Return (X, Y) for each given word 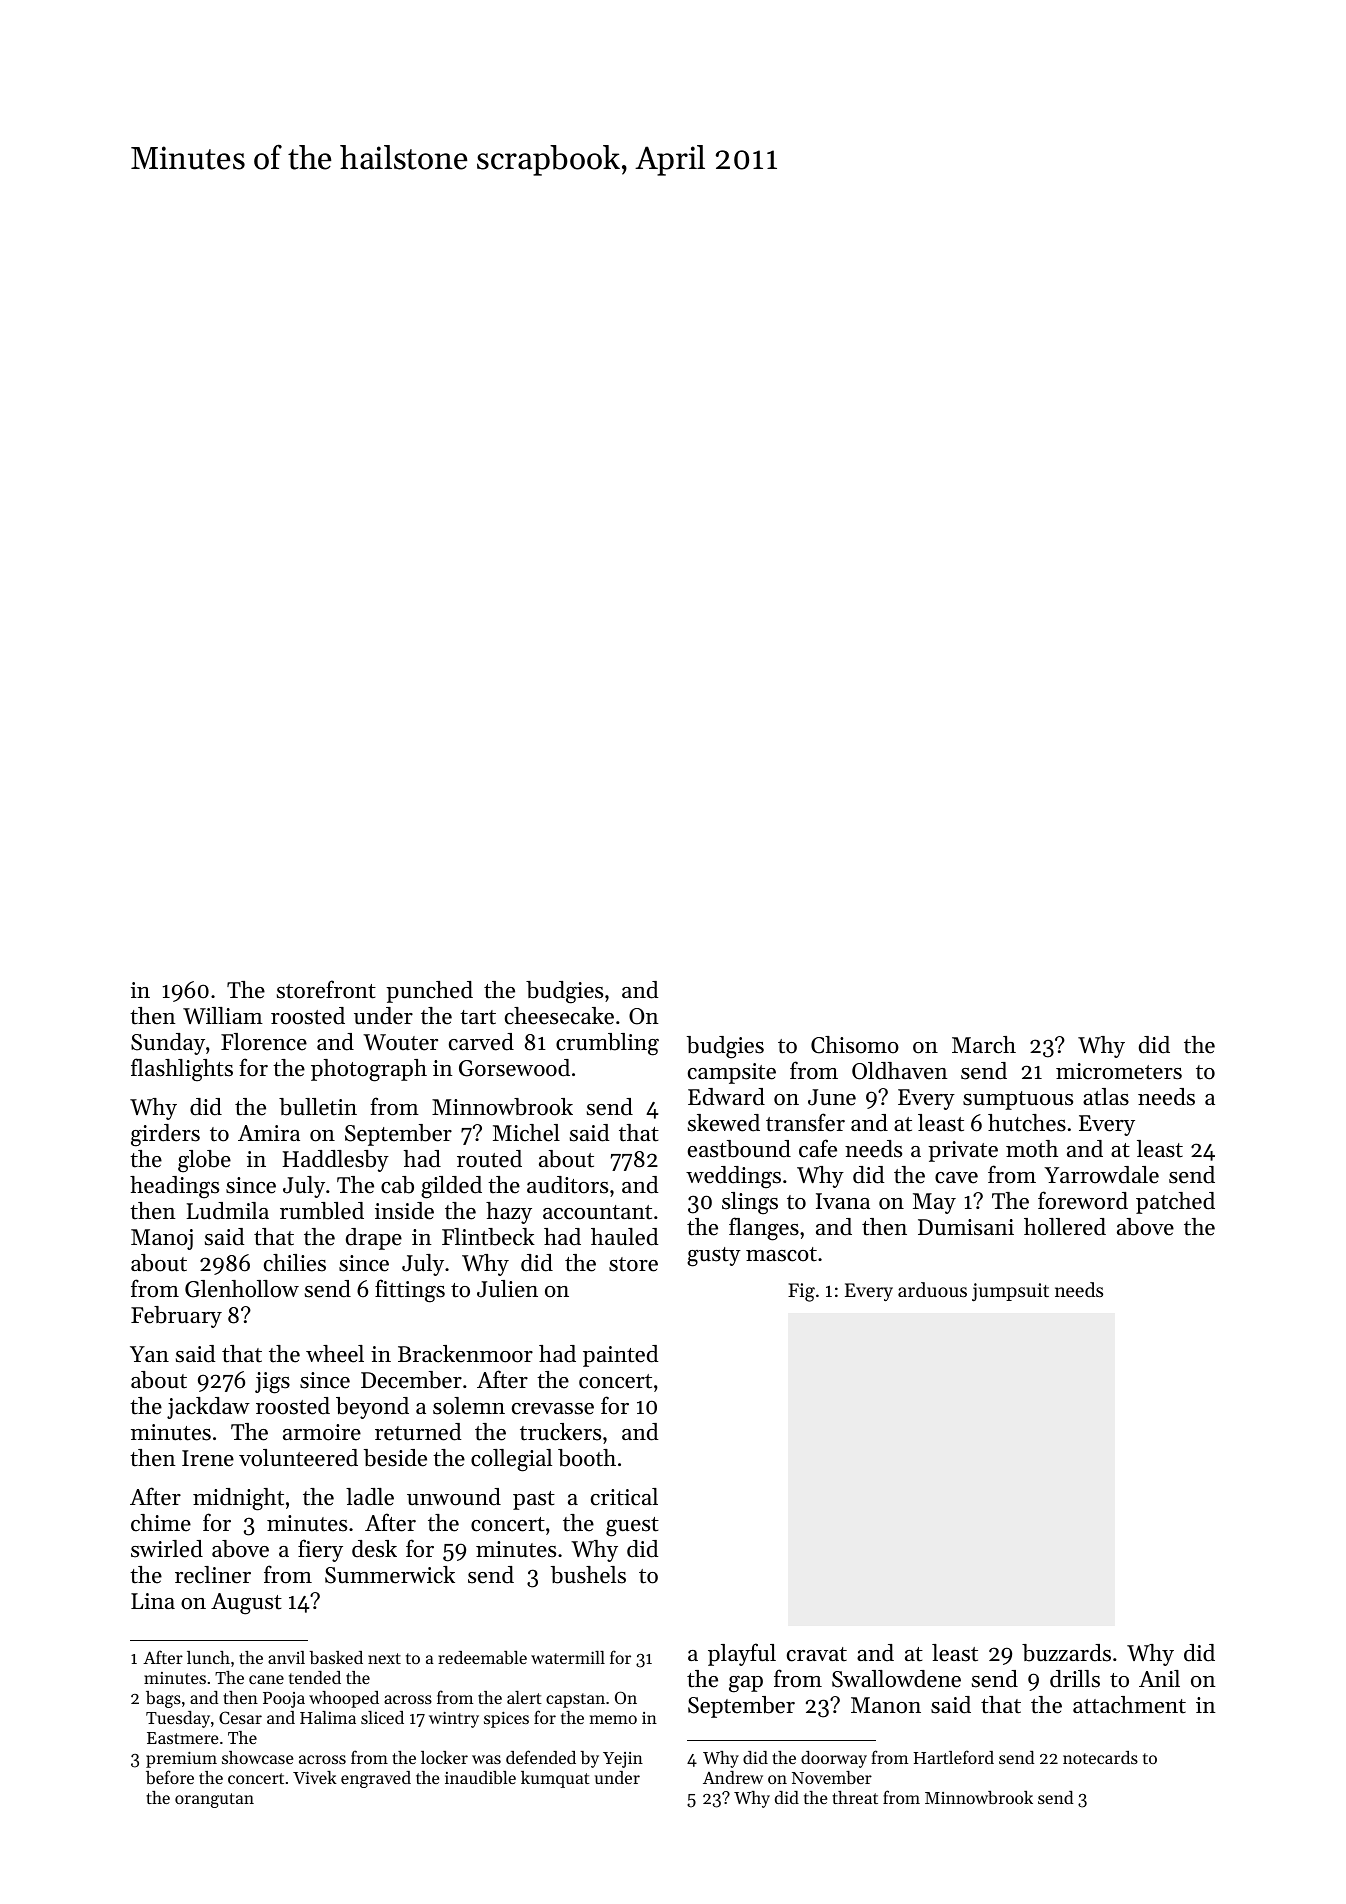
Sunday (168, 1044)
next (384, 1658)
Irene (208, 1458)
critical (624, 1497)
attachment (1129, 1705)
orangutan (214, 1800)
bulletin (318, 1107)
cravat (817, 1654)
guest (632, 1527)
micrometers (1119, 1071)
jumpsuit (1010, 1292)
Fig (801, 1292)
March (984, 1045)
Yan (149, 1354)
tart (478, 1017)
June (832, 1097)
